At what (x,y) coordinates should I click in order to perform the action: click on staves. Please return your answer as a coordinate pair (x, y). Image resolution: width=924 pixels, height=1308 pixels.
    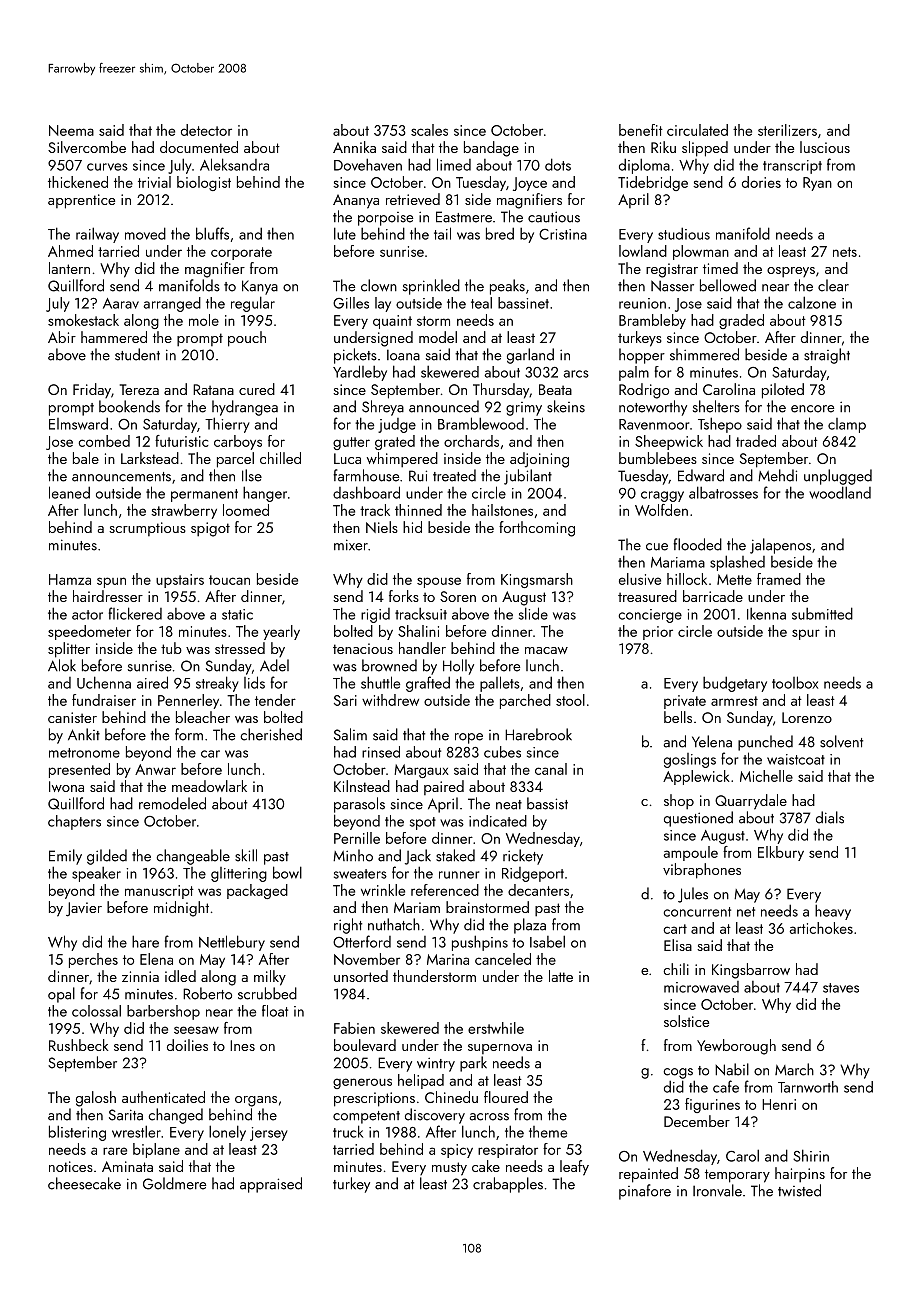
    Looking at the image, I should click on (841, 988).
